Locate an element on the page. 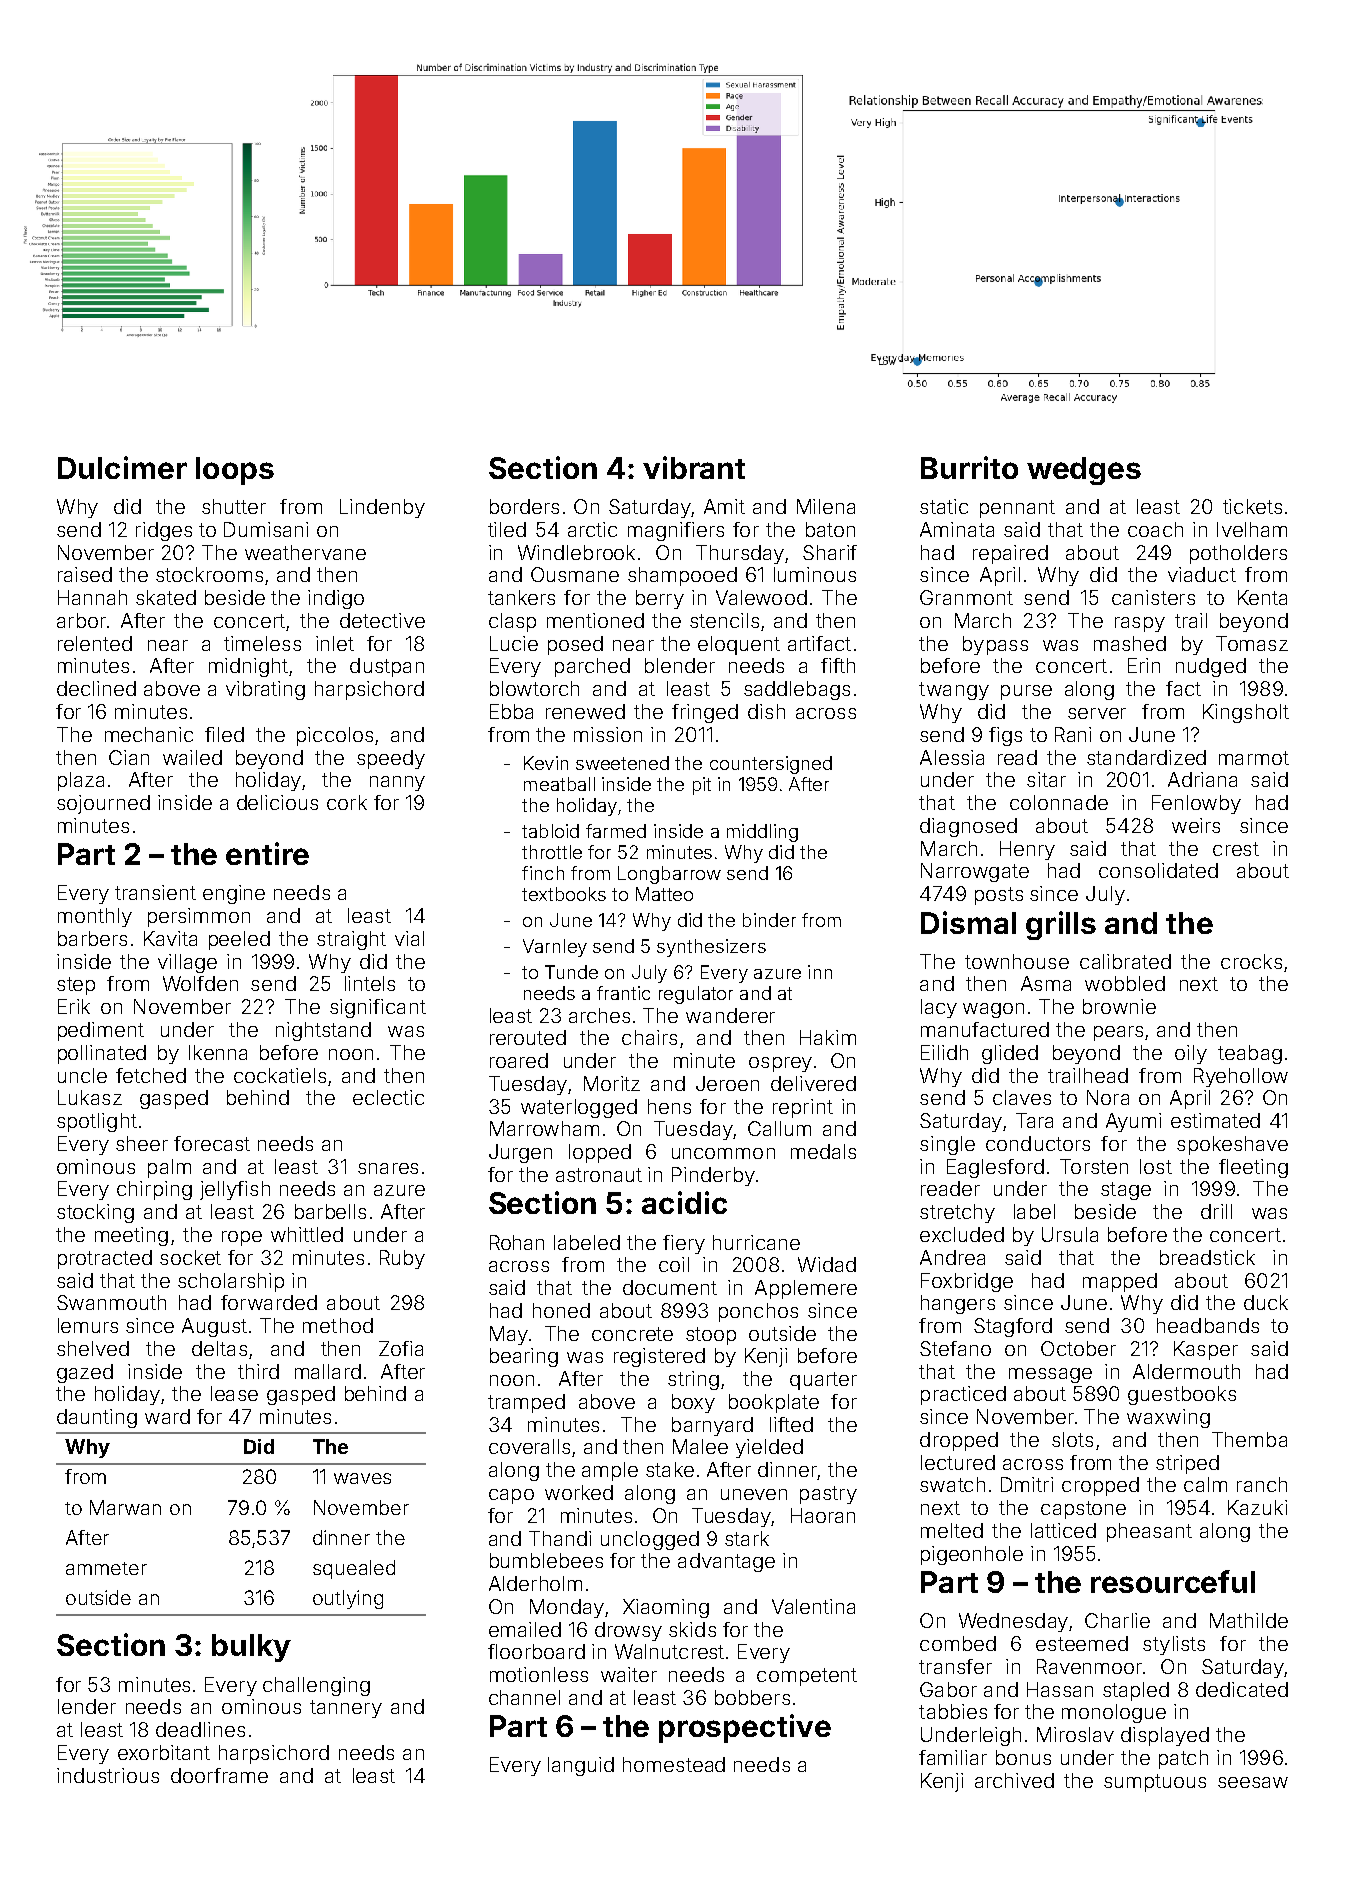 The image size is (1345, 1902). meatball is located at coordinates (559, 784).
